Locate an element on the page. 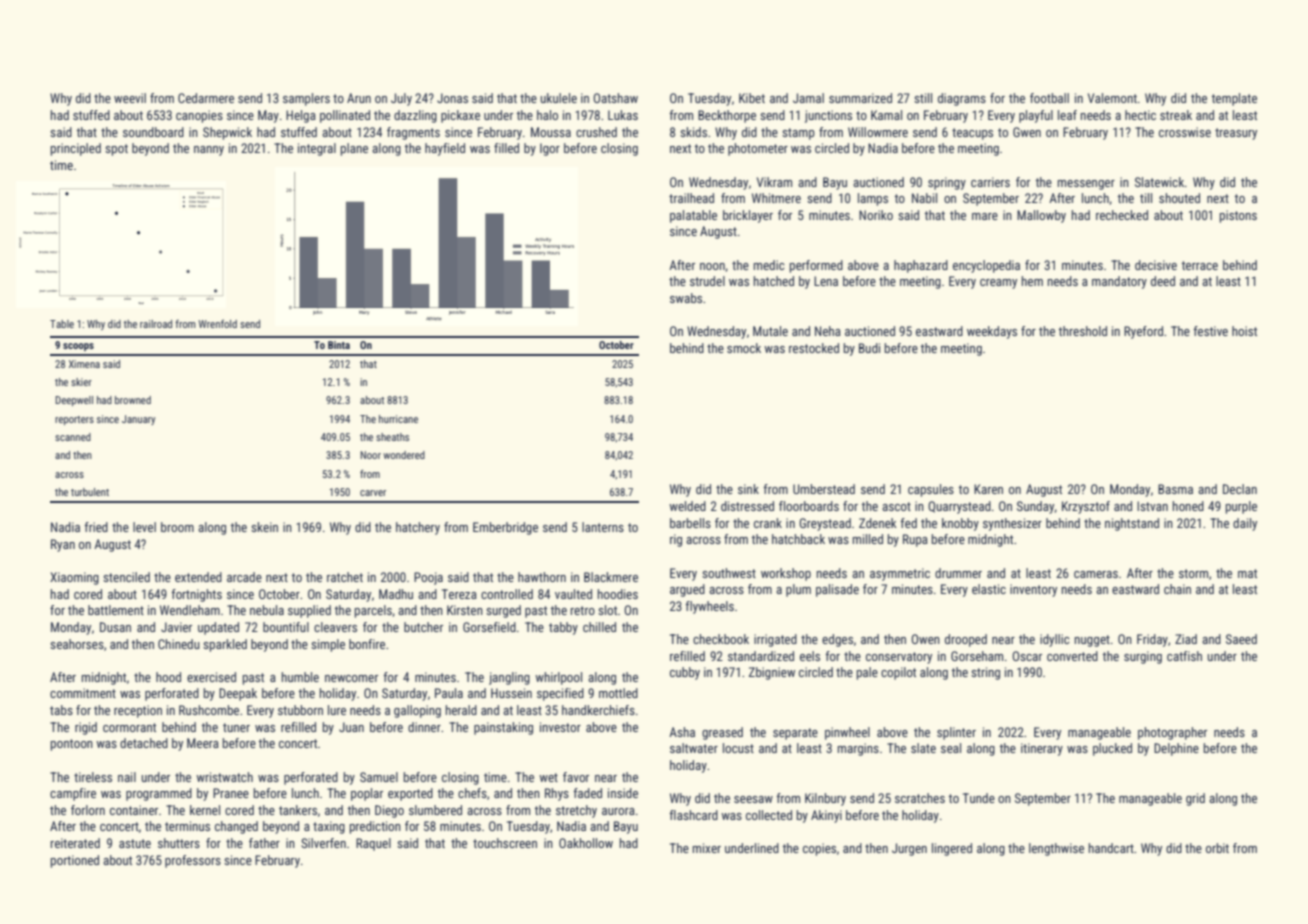  mottled is located at coordinates (618, 693).
